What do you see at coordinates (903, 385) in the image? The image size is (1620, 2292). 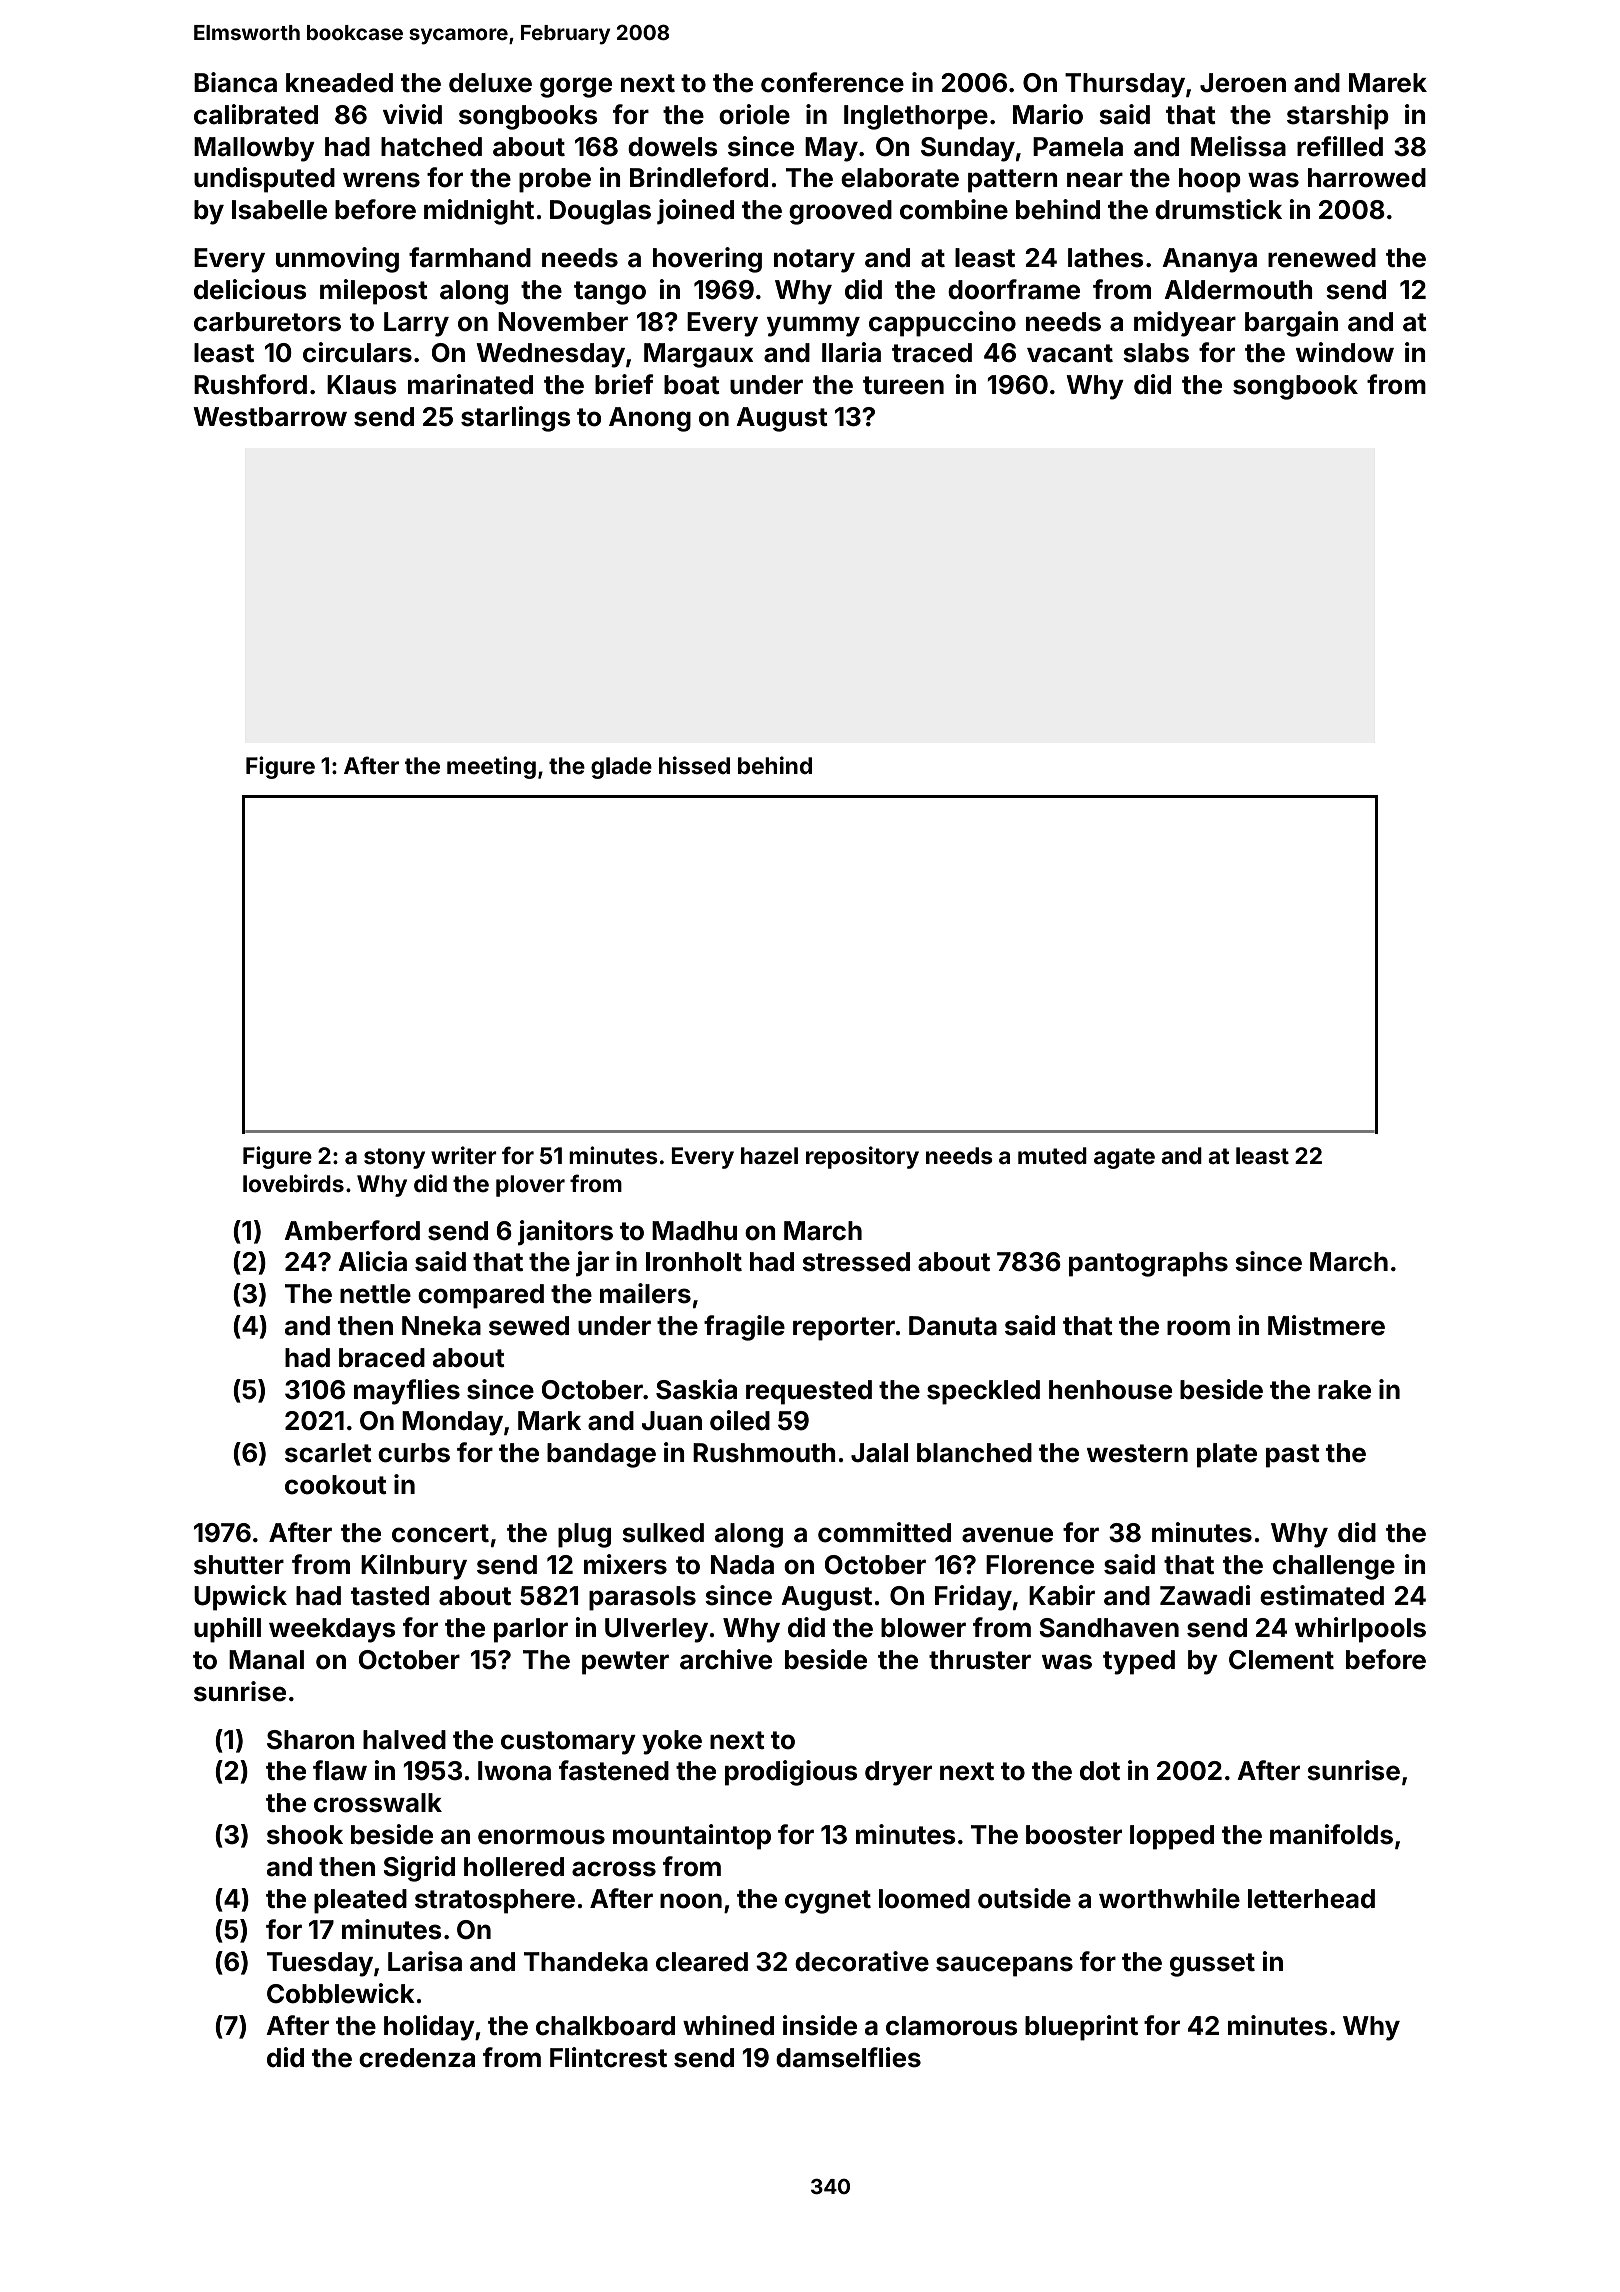 I see `tureen` at bounding box center [903, 385].
